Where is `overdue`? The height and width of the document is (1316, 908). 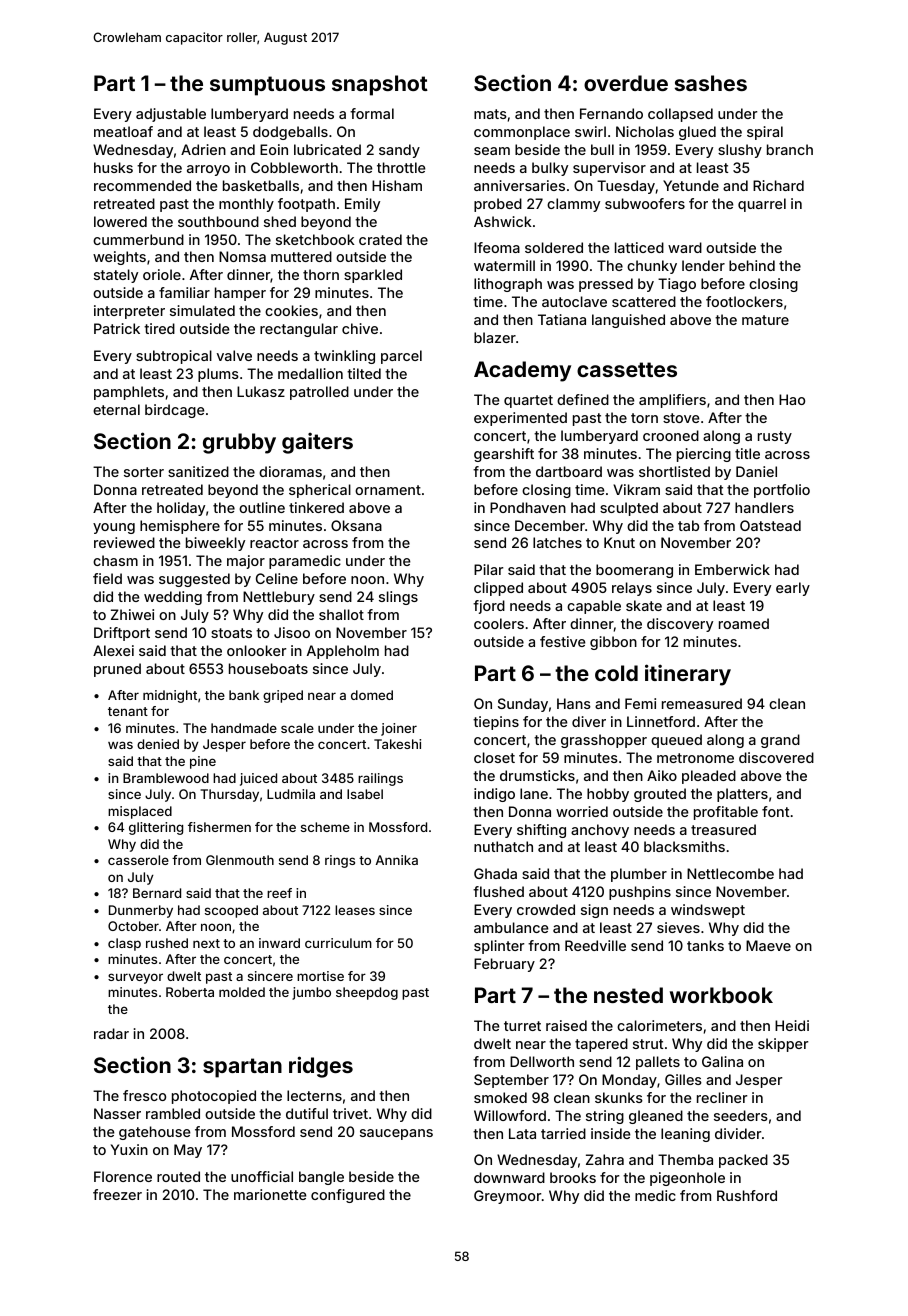 overdue is located at coordinates (626, 83).
